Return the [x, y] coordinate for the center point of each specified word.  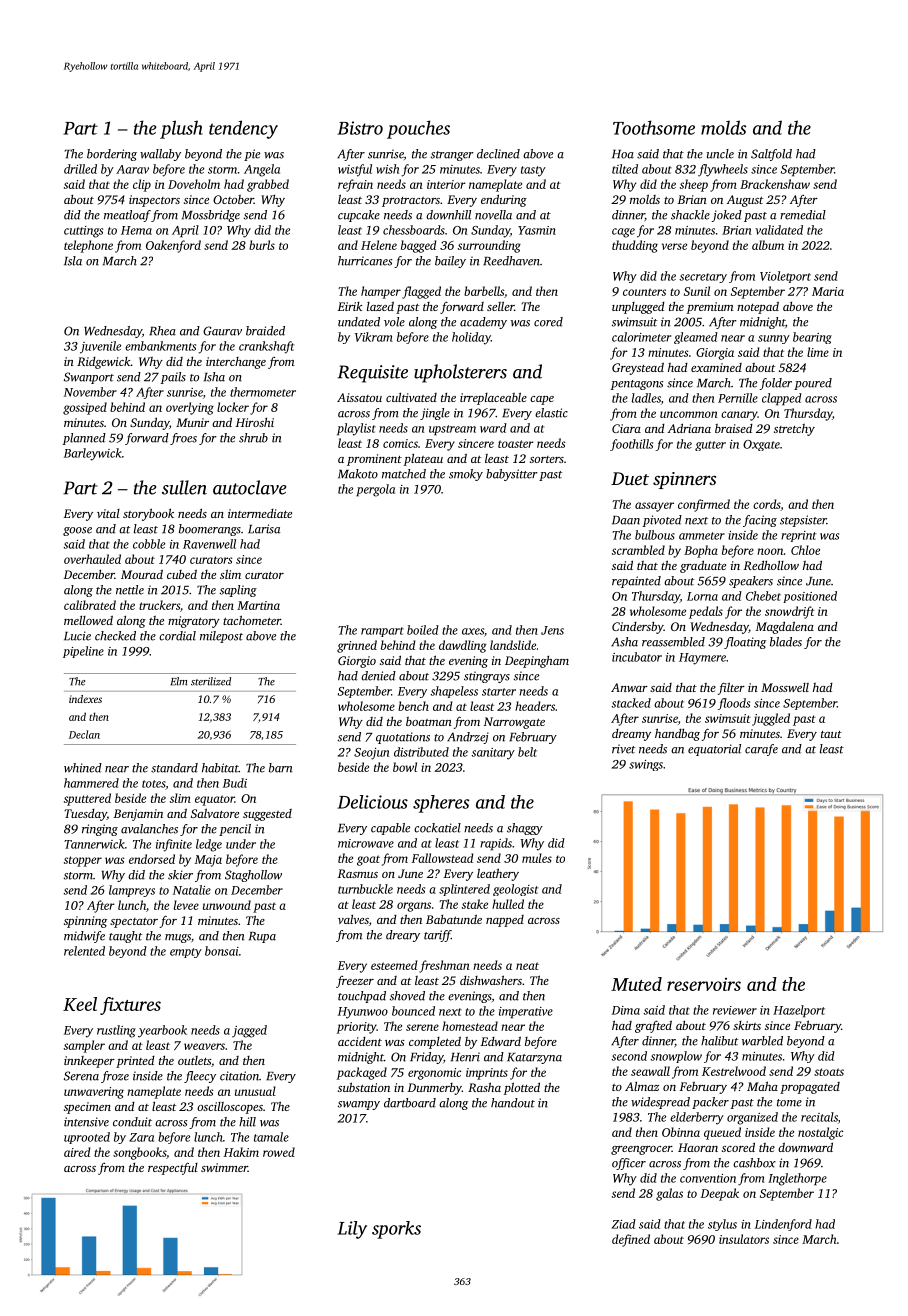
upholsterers [460, 373]
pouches [418, 129]
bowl [405, 767]
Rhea [162, 331]
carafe [761, 750]
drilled [80, 169]
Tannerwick [94, 844]
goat [368, 860]
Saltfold [771, 155]
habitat [220, 768]
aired [77, 1152]
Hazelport [799, 1011]
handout [513, 1103]
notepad [758, 308]
